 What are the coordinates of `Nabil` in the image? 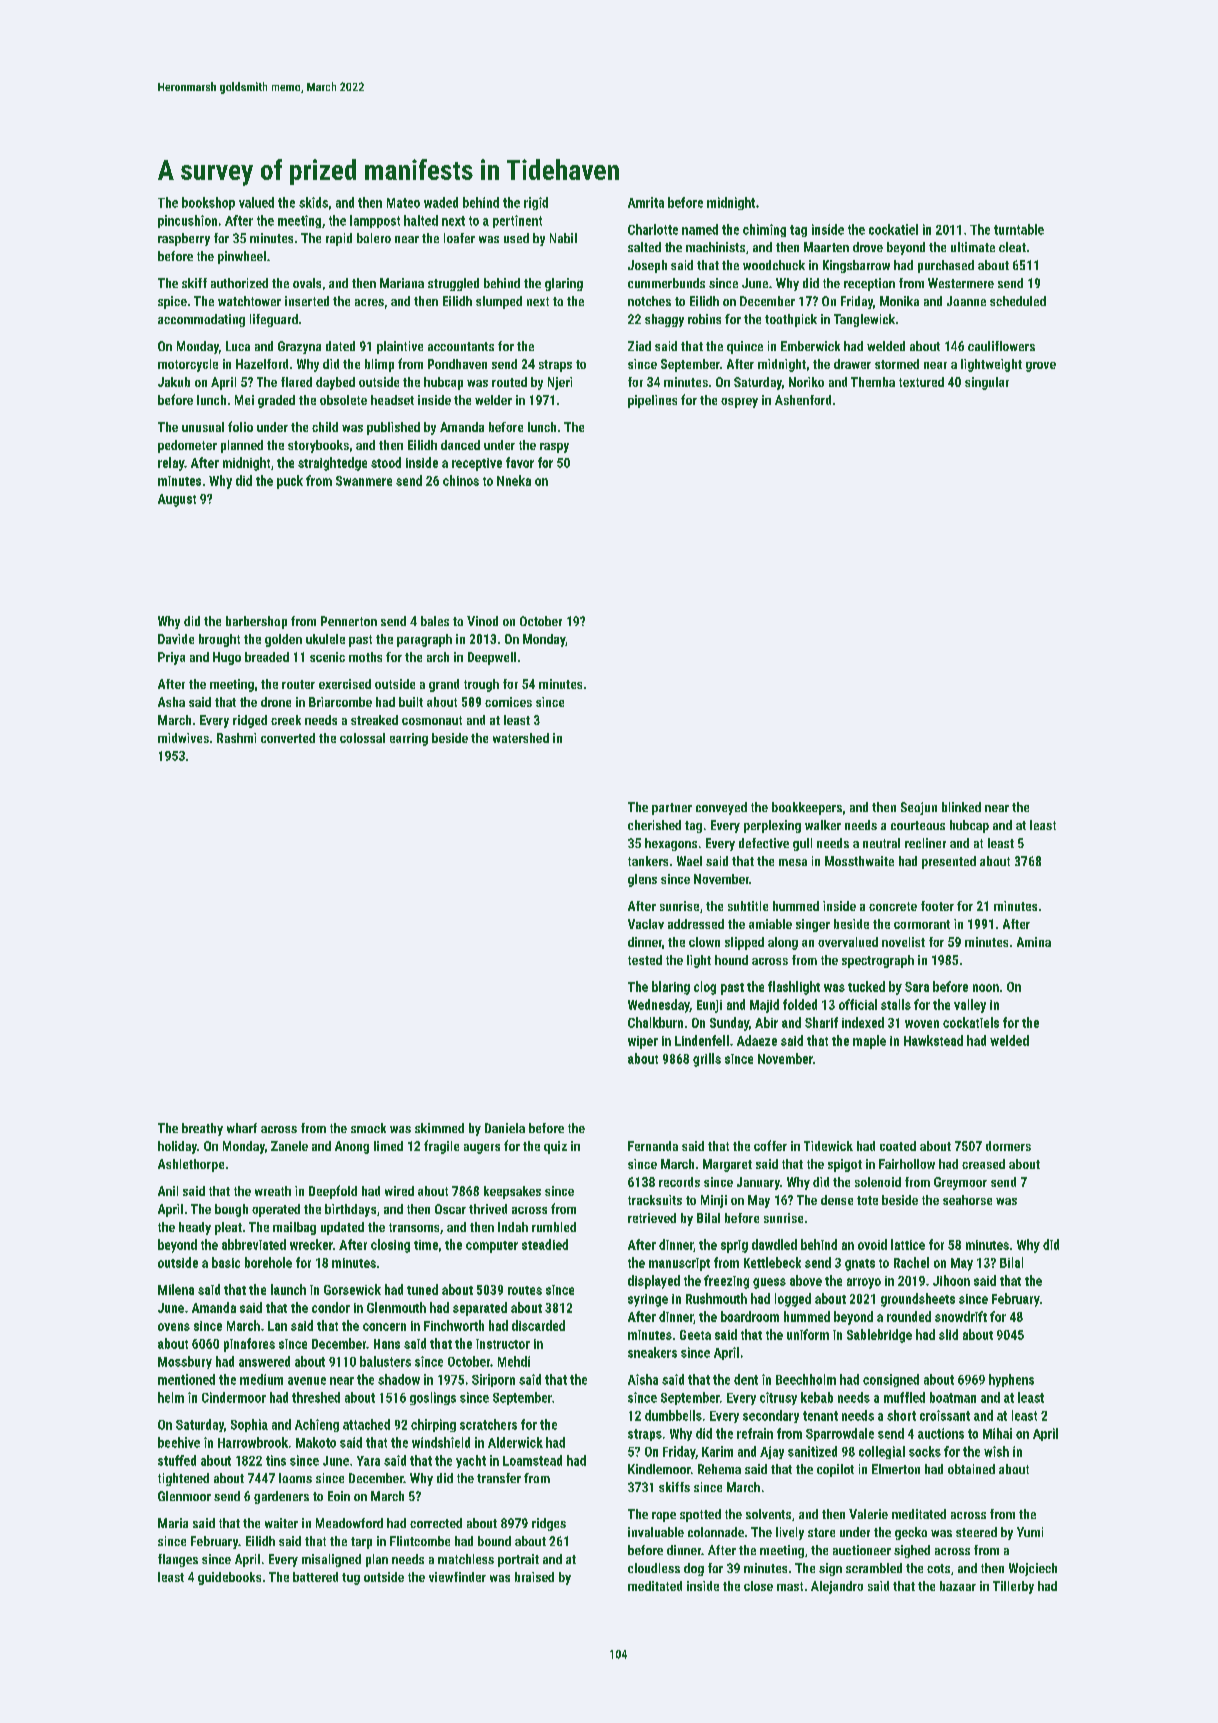 It's located at (563, 238).
